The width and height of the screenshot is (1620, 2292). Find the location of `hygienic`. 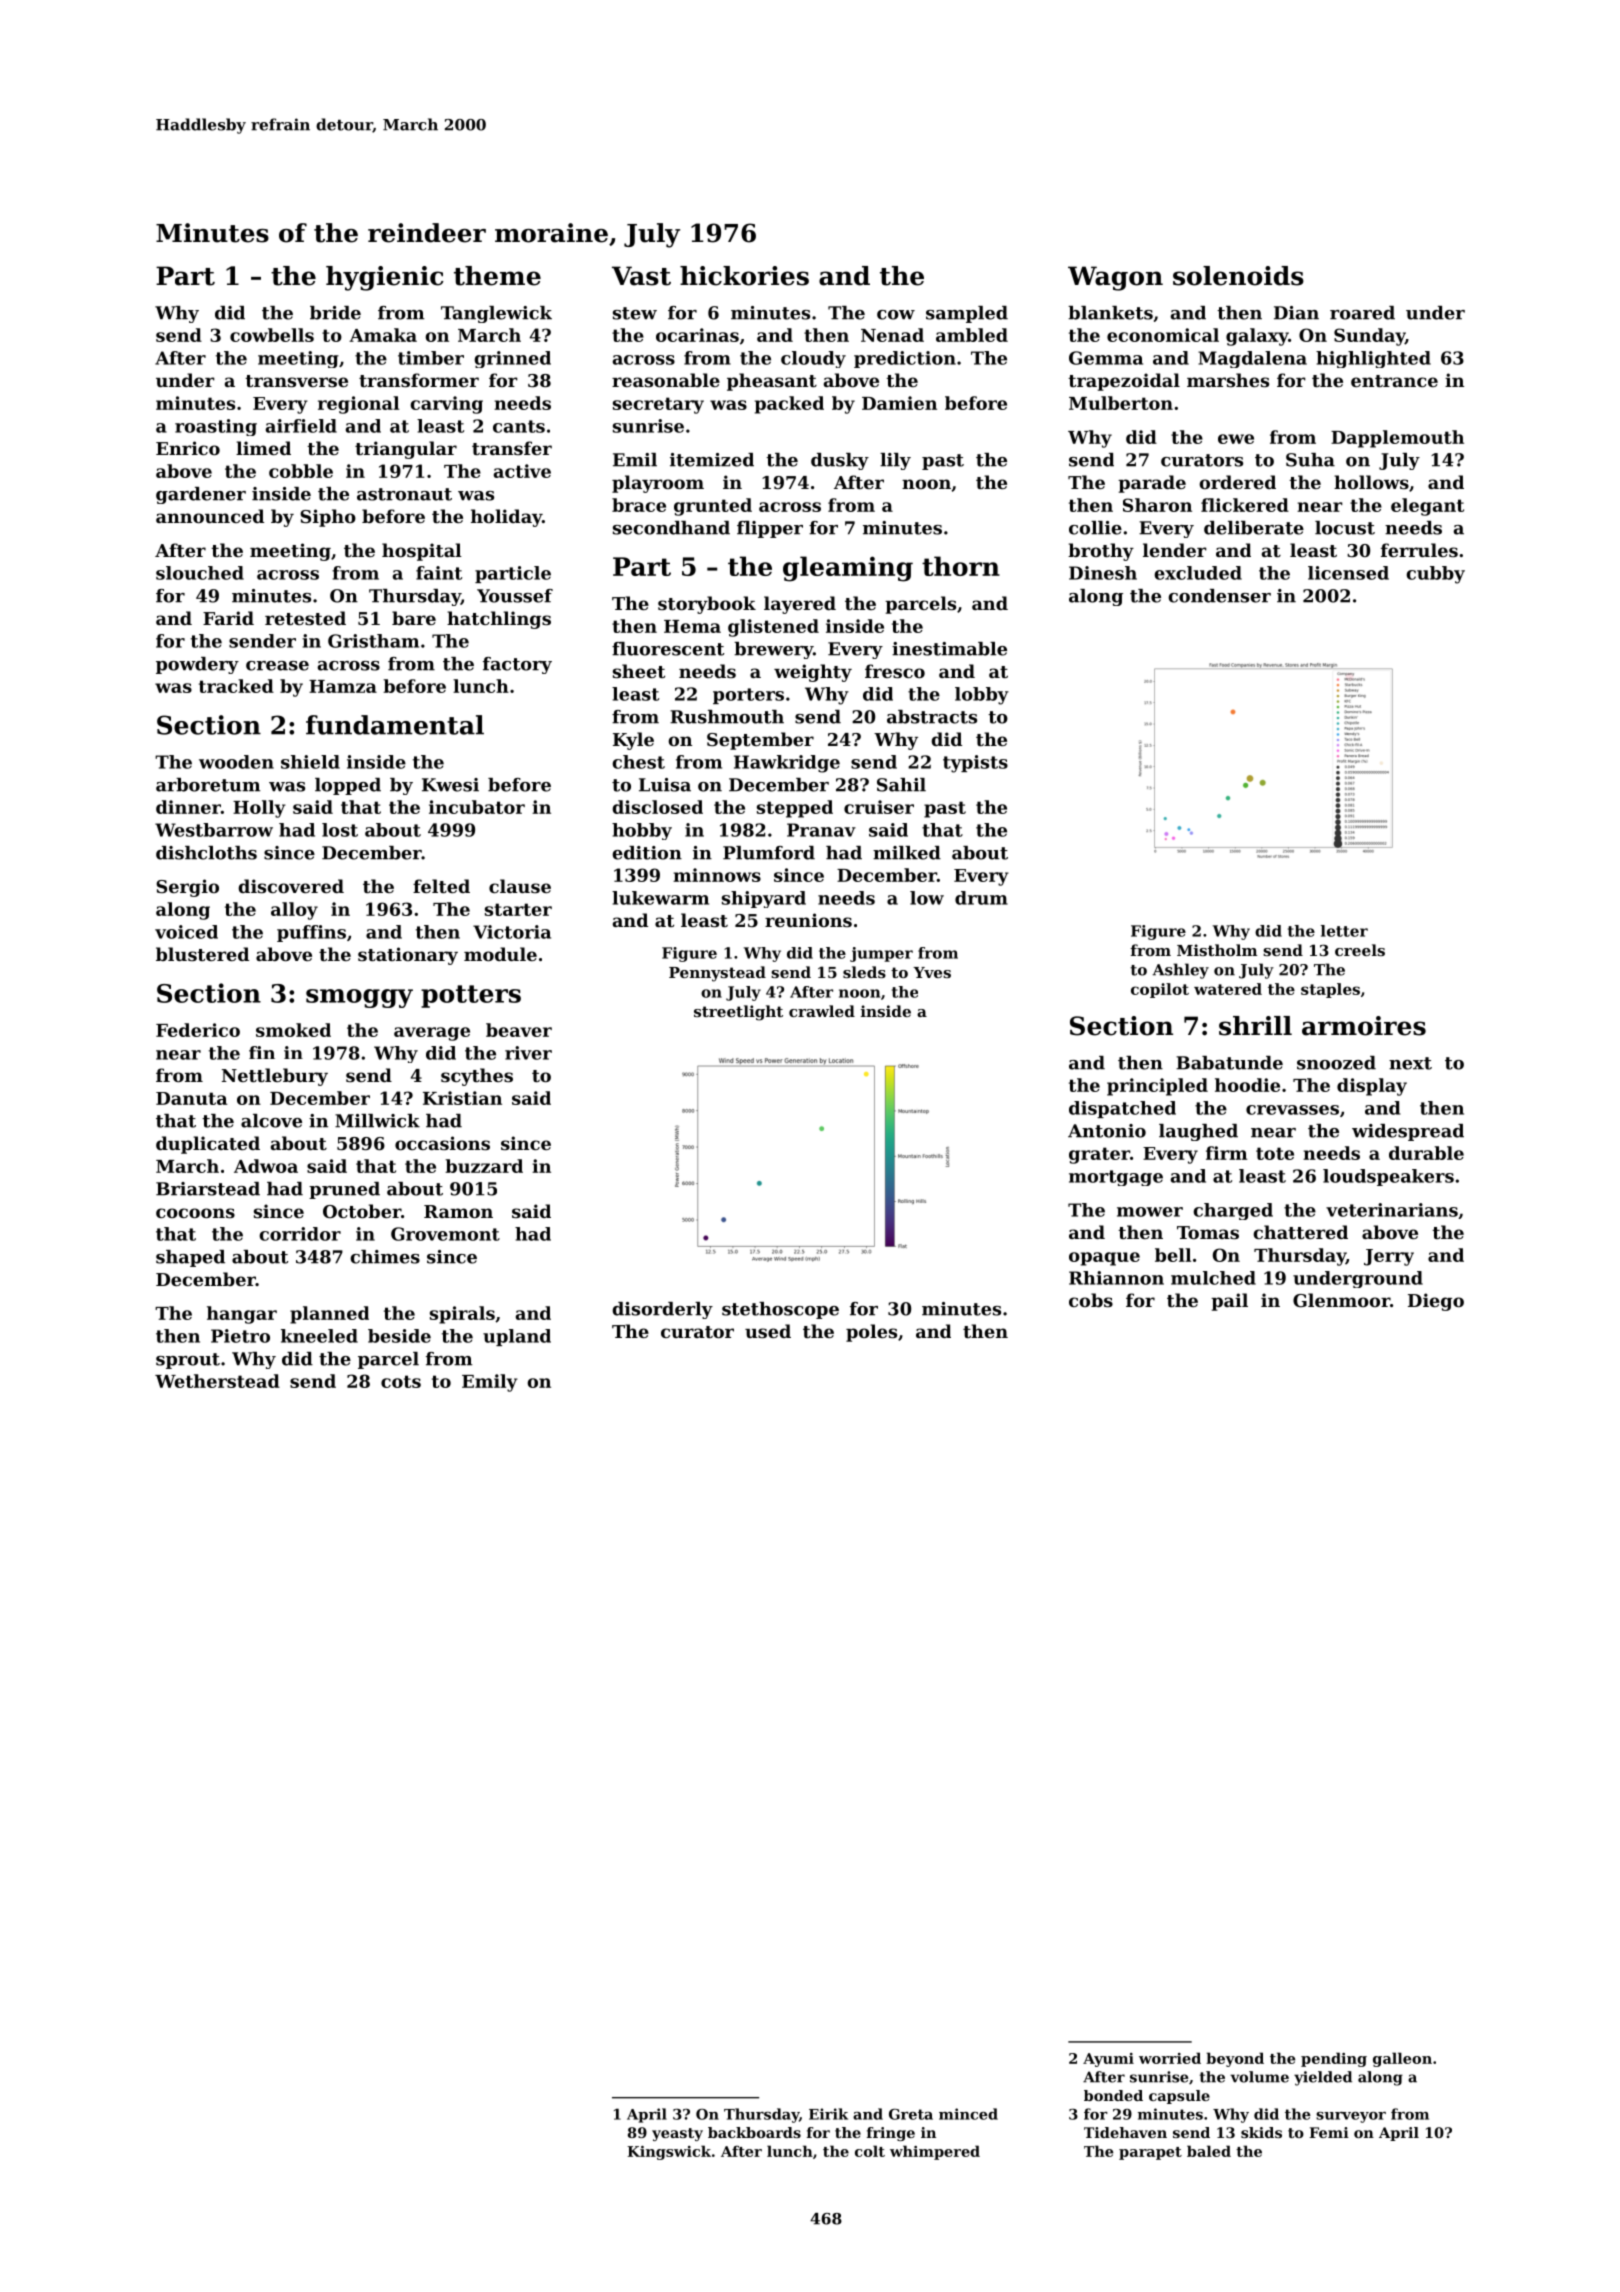

hygienic is located at coordinates (385, 278).
